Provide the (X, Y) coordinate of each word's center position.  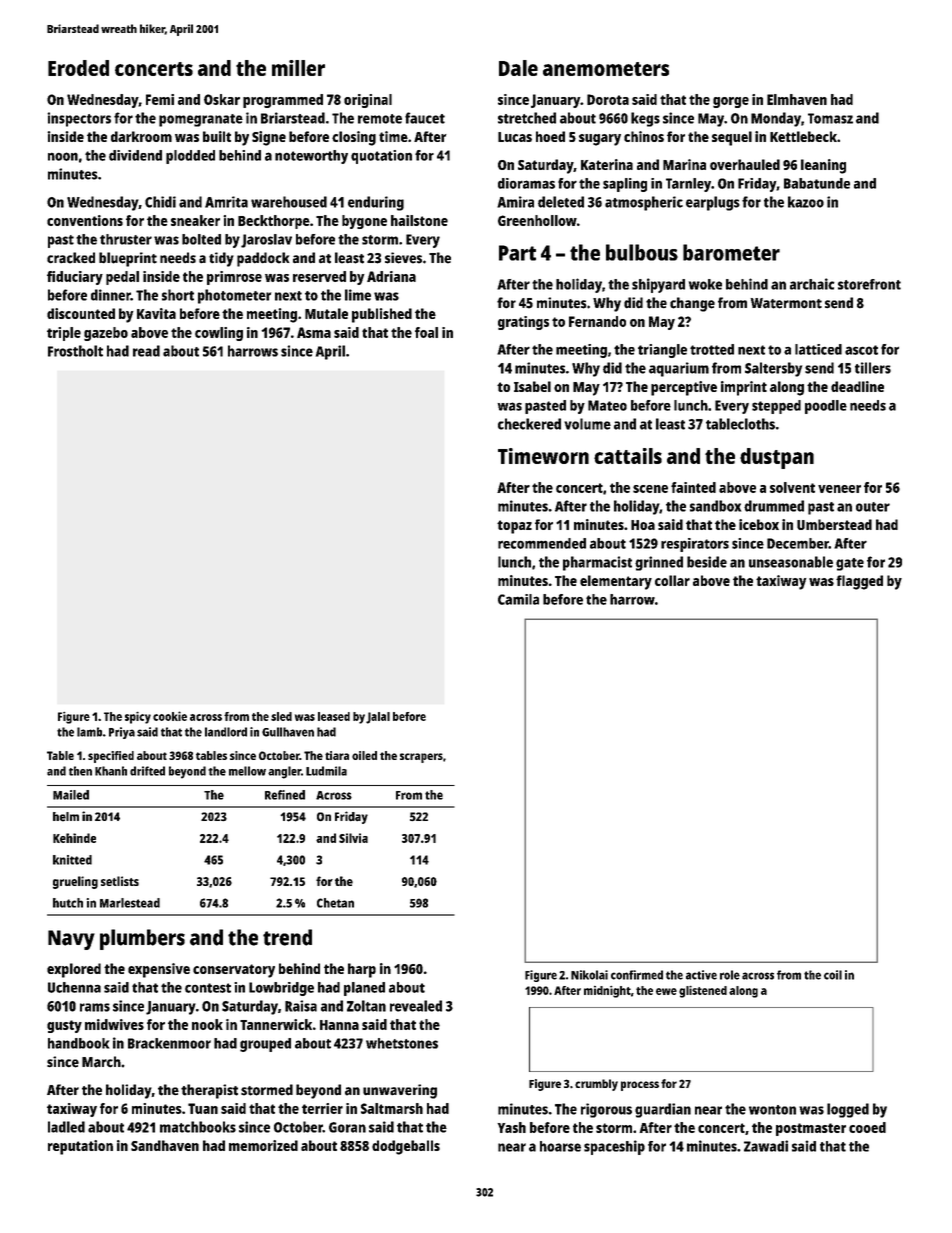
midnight (607, 992)
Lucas (515, 137)
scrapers (421, 758)
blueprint (128, 259)
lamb (89, 732)
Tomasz (830, 118)
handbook (78, 1043)
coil (833, 975)
